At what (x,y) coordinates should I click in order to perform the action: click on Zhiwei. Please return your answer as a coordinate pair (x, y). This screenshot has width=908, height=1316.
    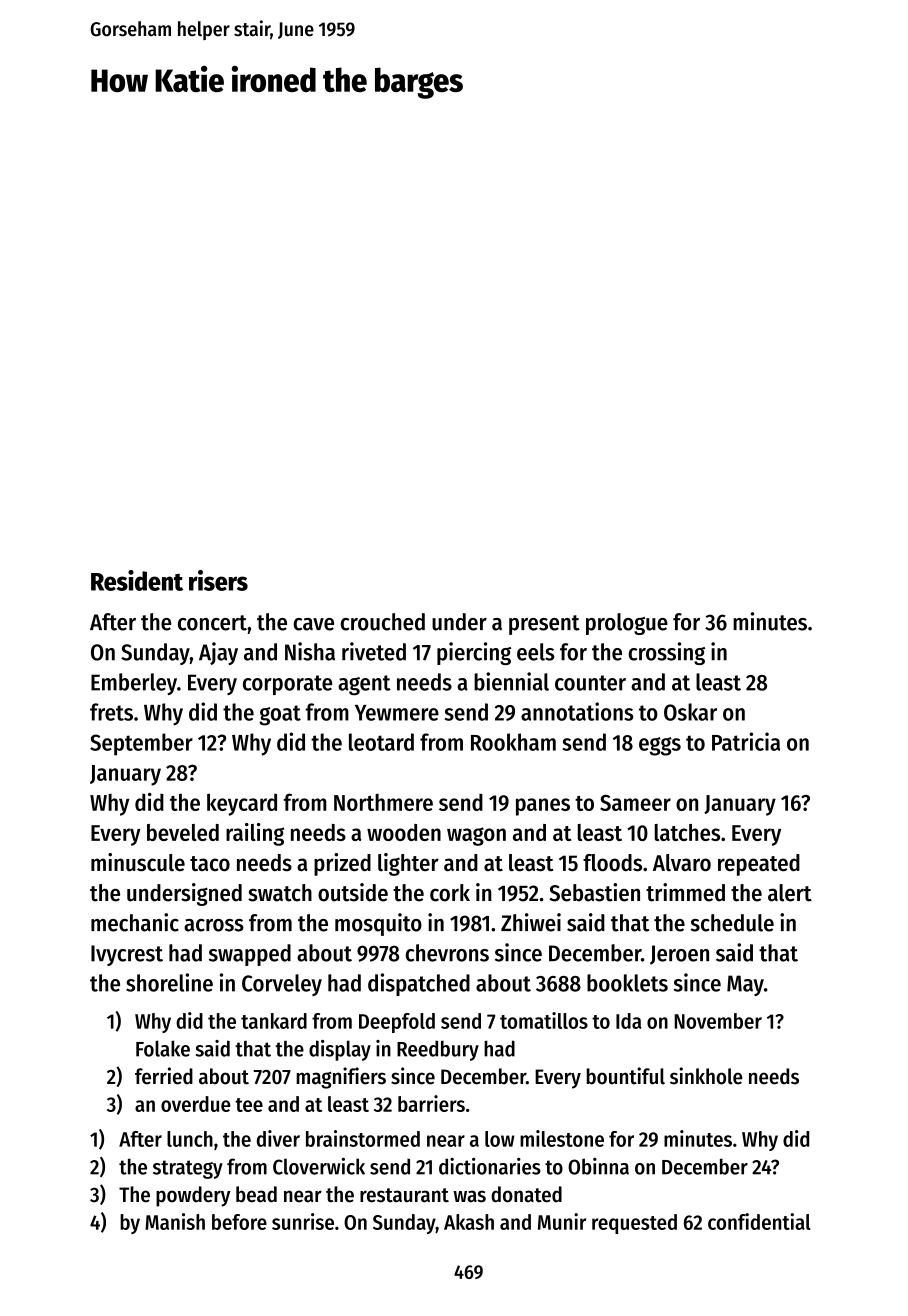
    Looking at the image, I should click on (531, 922).
